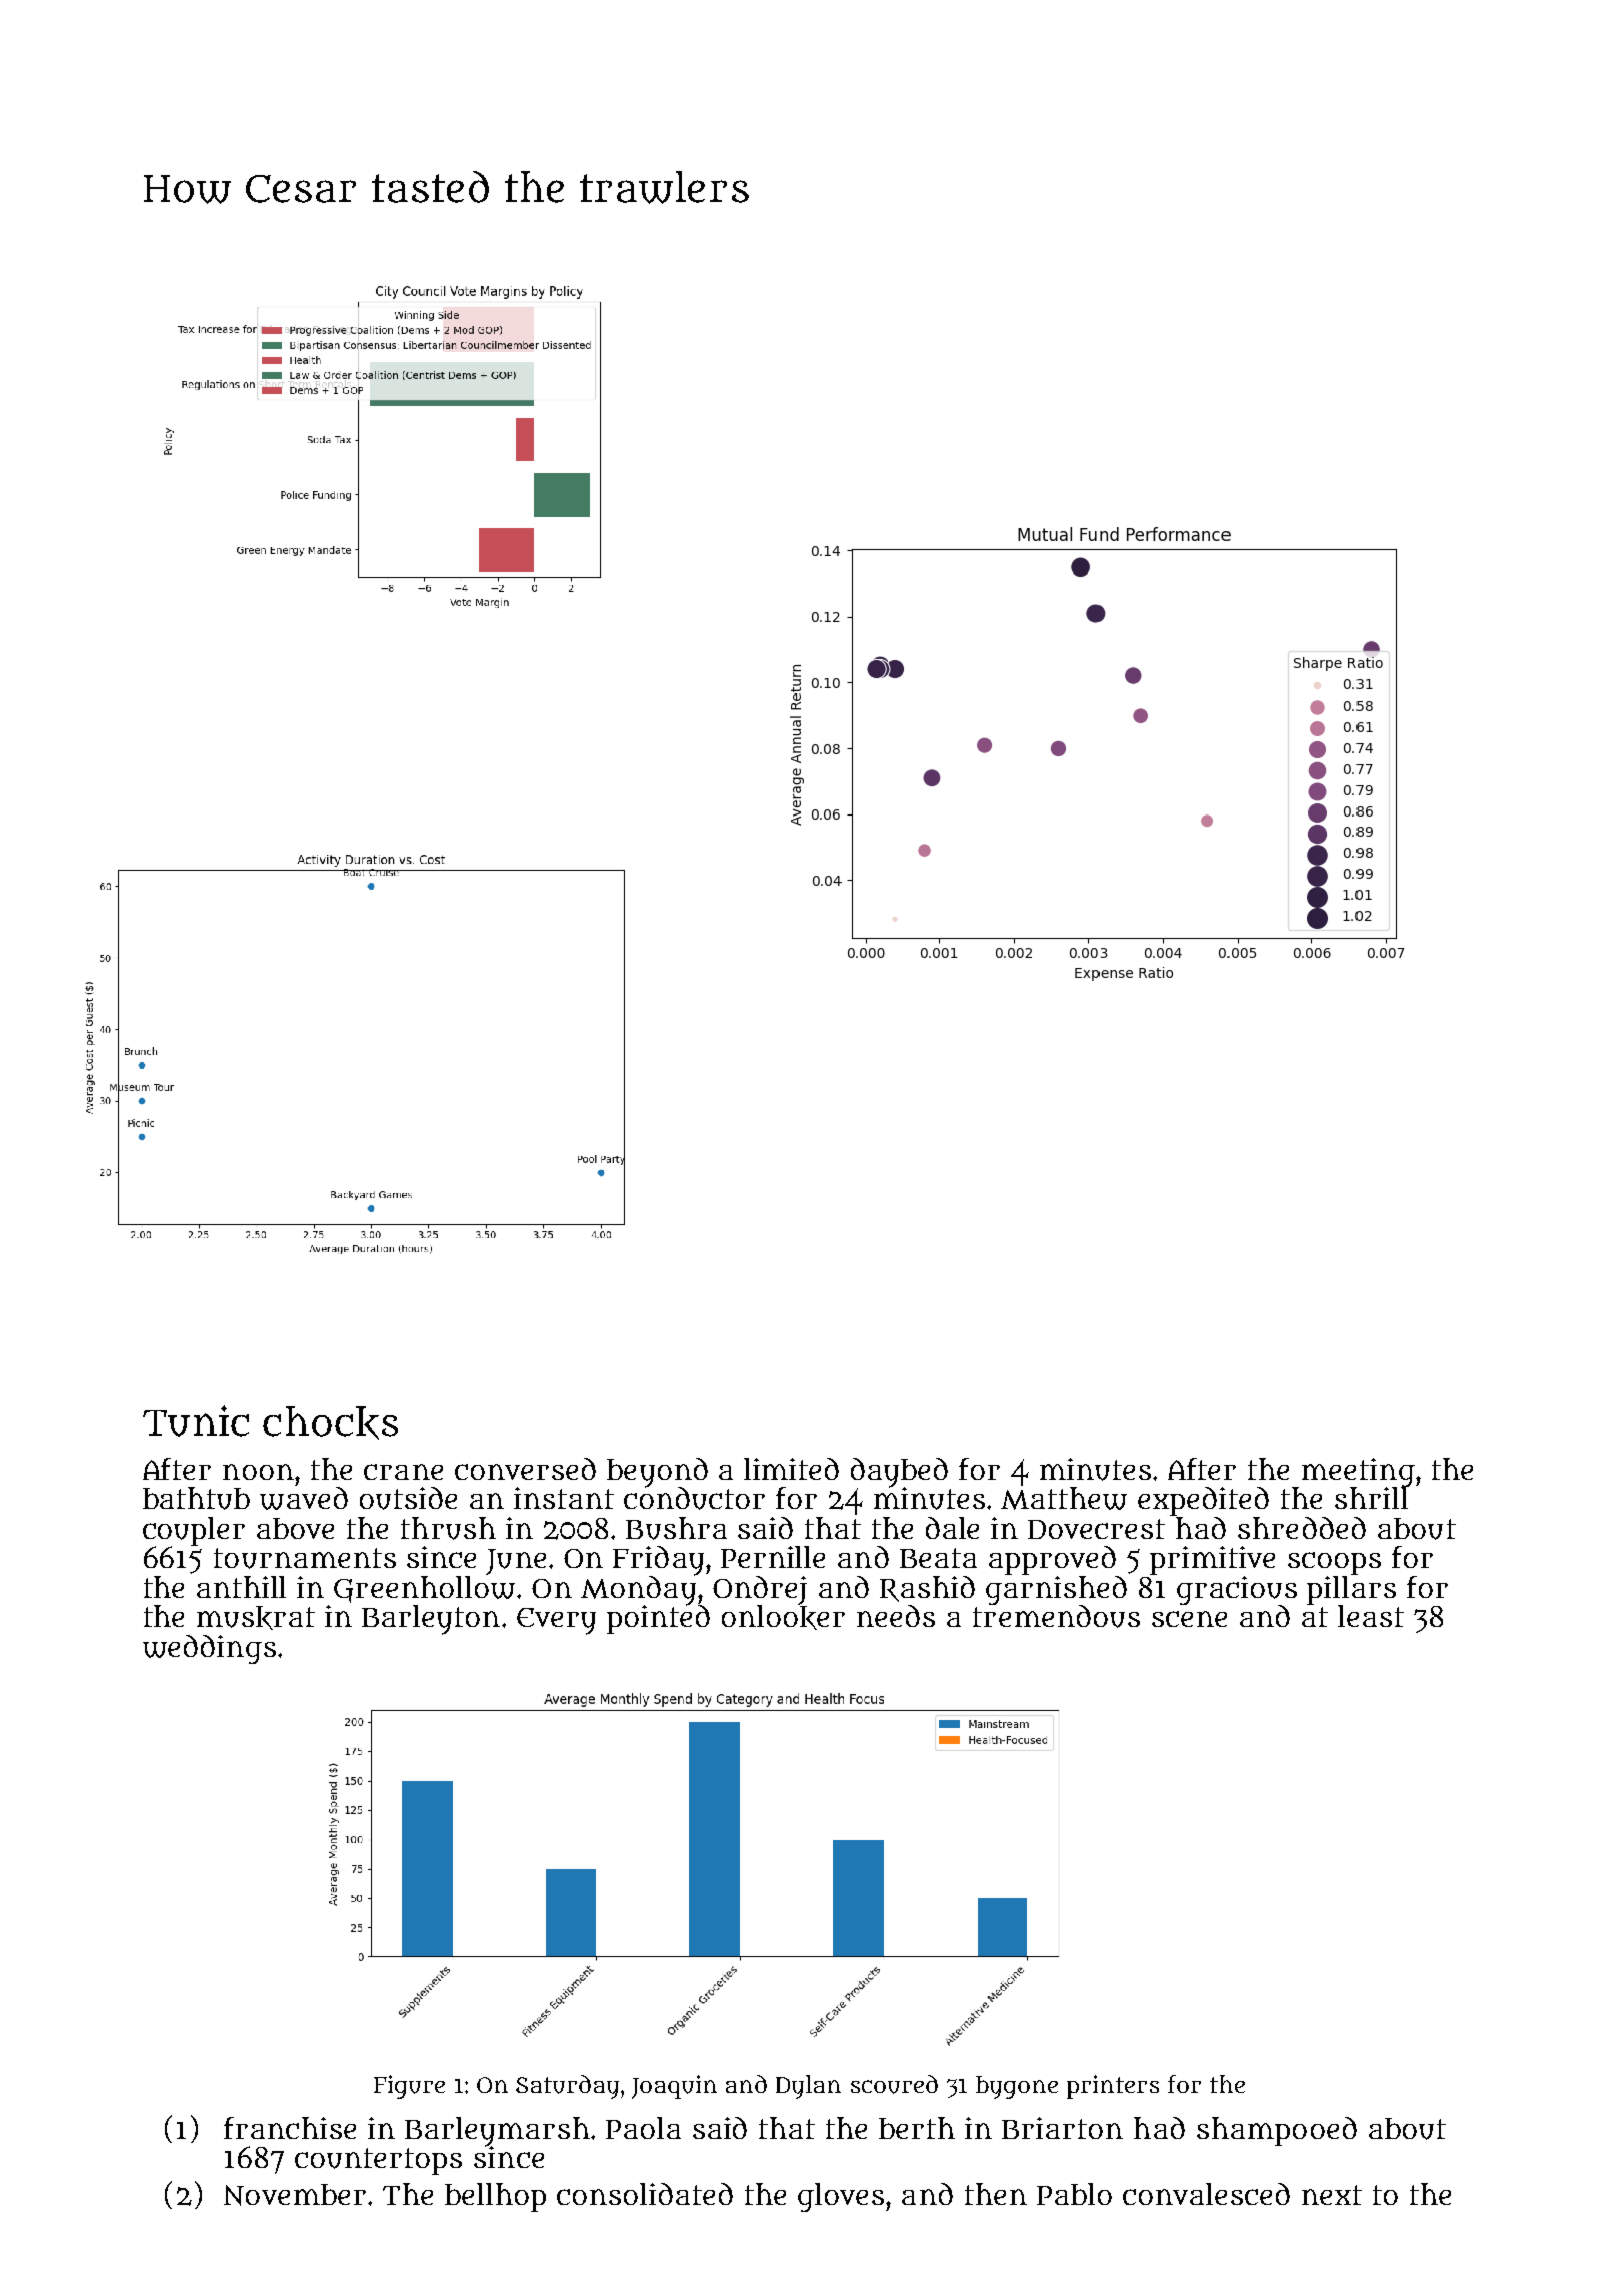  I want to click on franchise, so click(290, 2128).
